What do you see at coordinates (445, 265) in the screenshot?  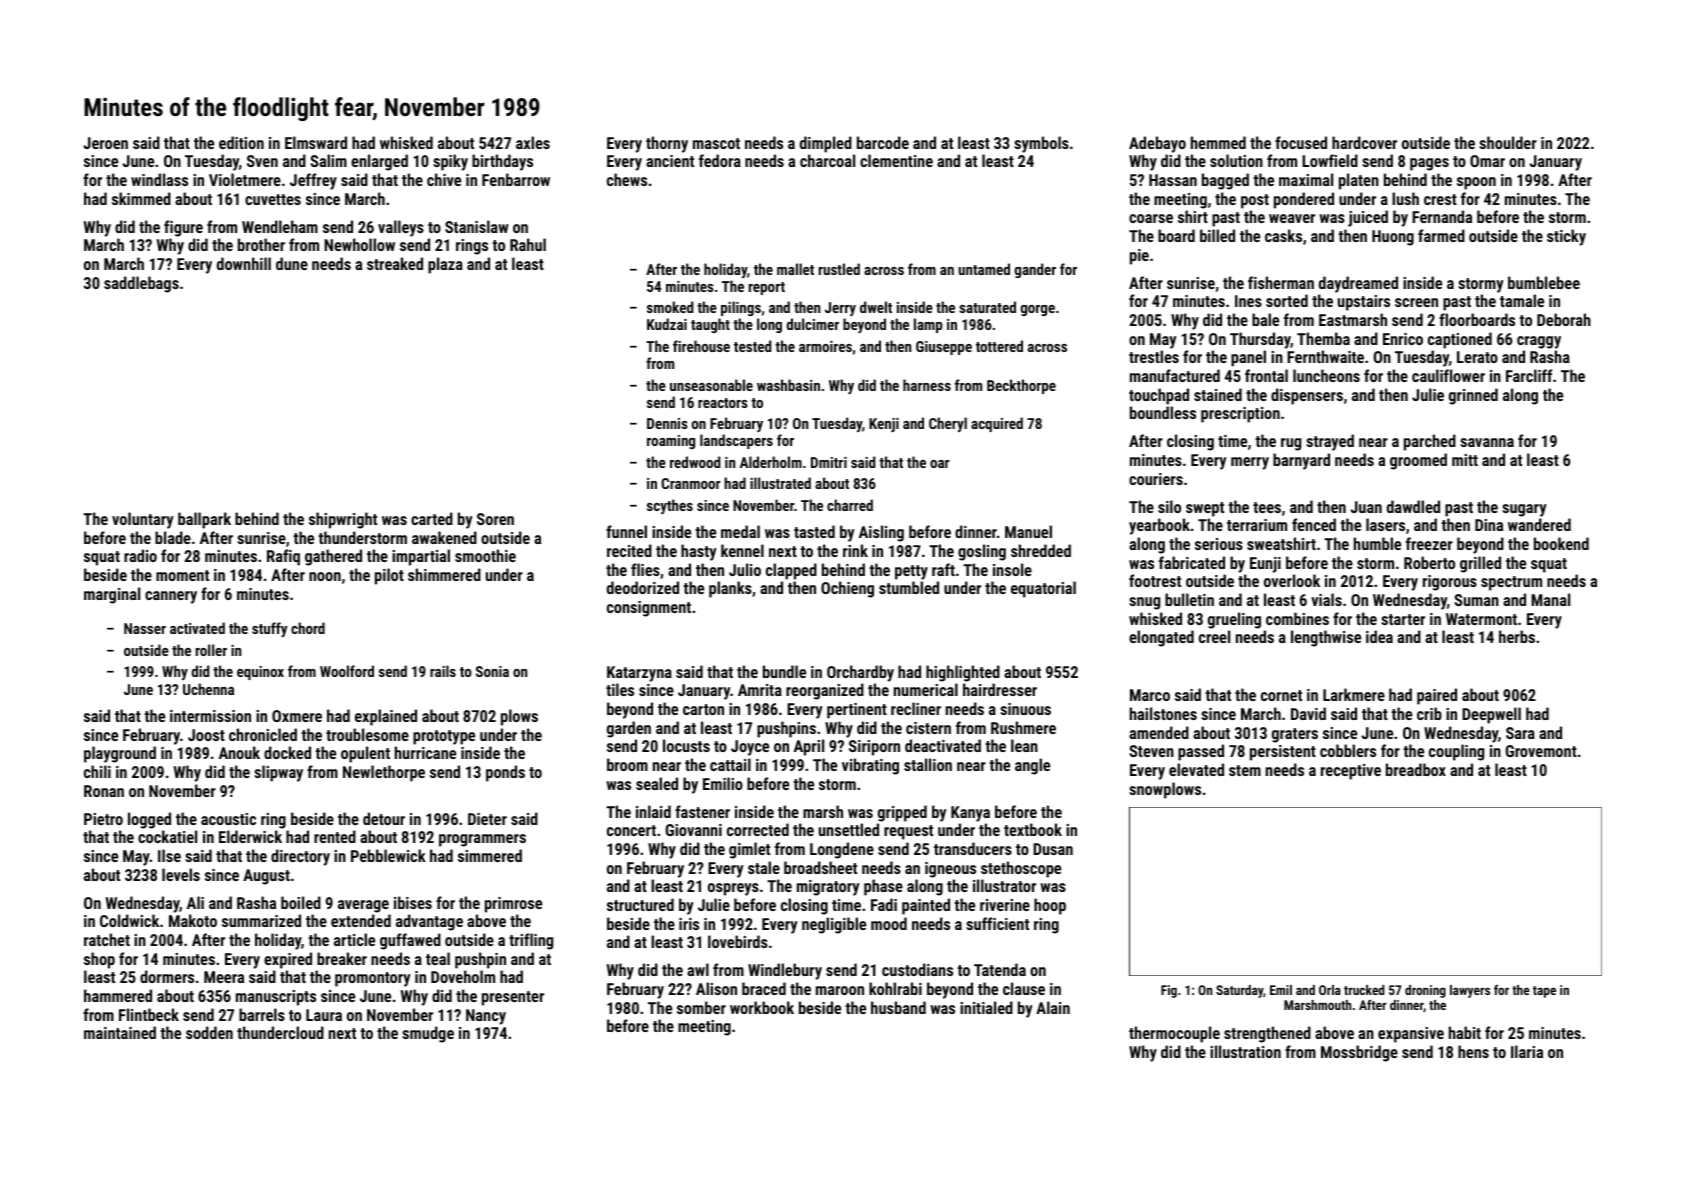 I see `plaza` at bounding box center [445, 265].
